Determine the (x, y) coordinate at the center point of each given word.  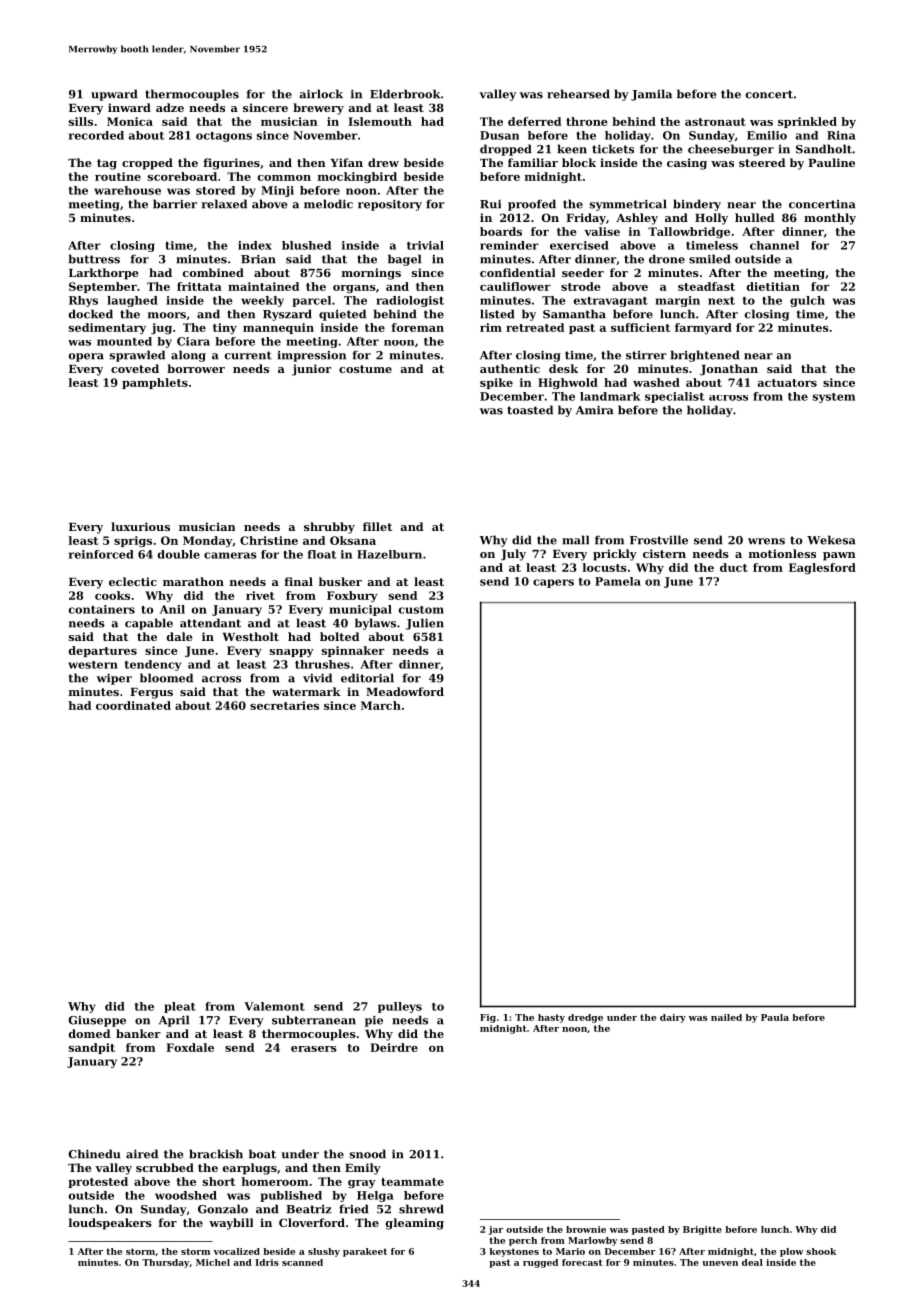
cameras (230, 555)
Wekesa (831, 540)
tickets (613, 149)
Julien (425, 624)
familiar (533, 162)
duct (734, 567)
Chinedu (94, 1154)
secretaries (284, 705)
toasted (530, 410)
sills (81, 121)
